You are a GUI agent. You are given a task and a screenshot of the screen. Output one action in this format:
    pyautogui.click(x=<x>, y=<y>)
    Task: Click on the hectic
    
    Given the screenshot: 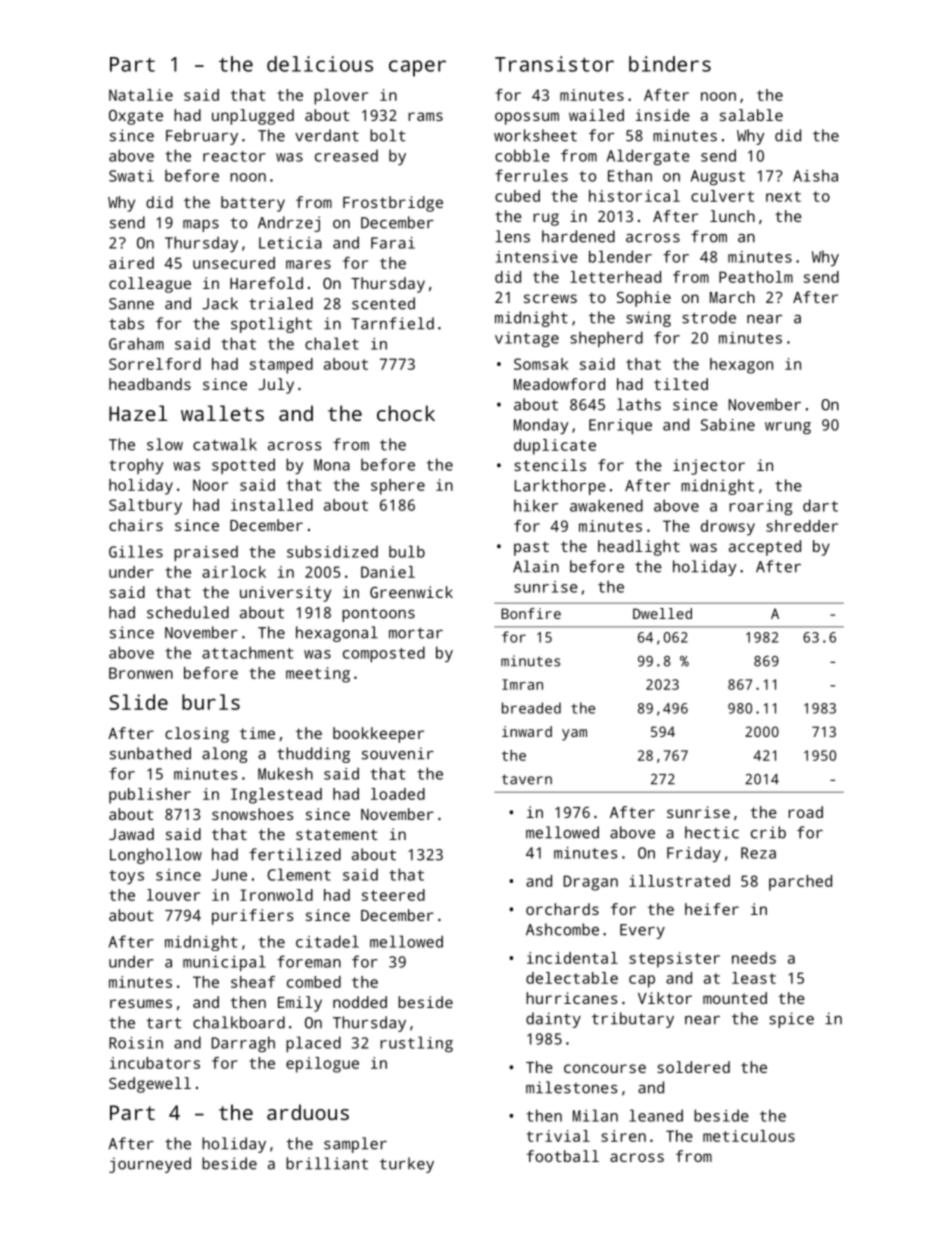 What is the action you would take?
    pyautogui.click(x=712, y=832)
